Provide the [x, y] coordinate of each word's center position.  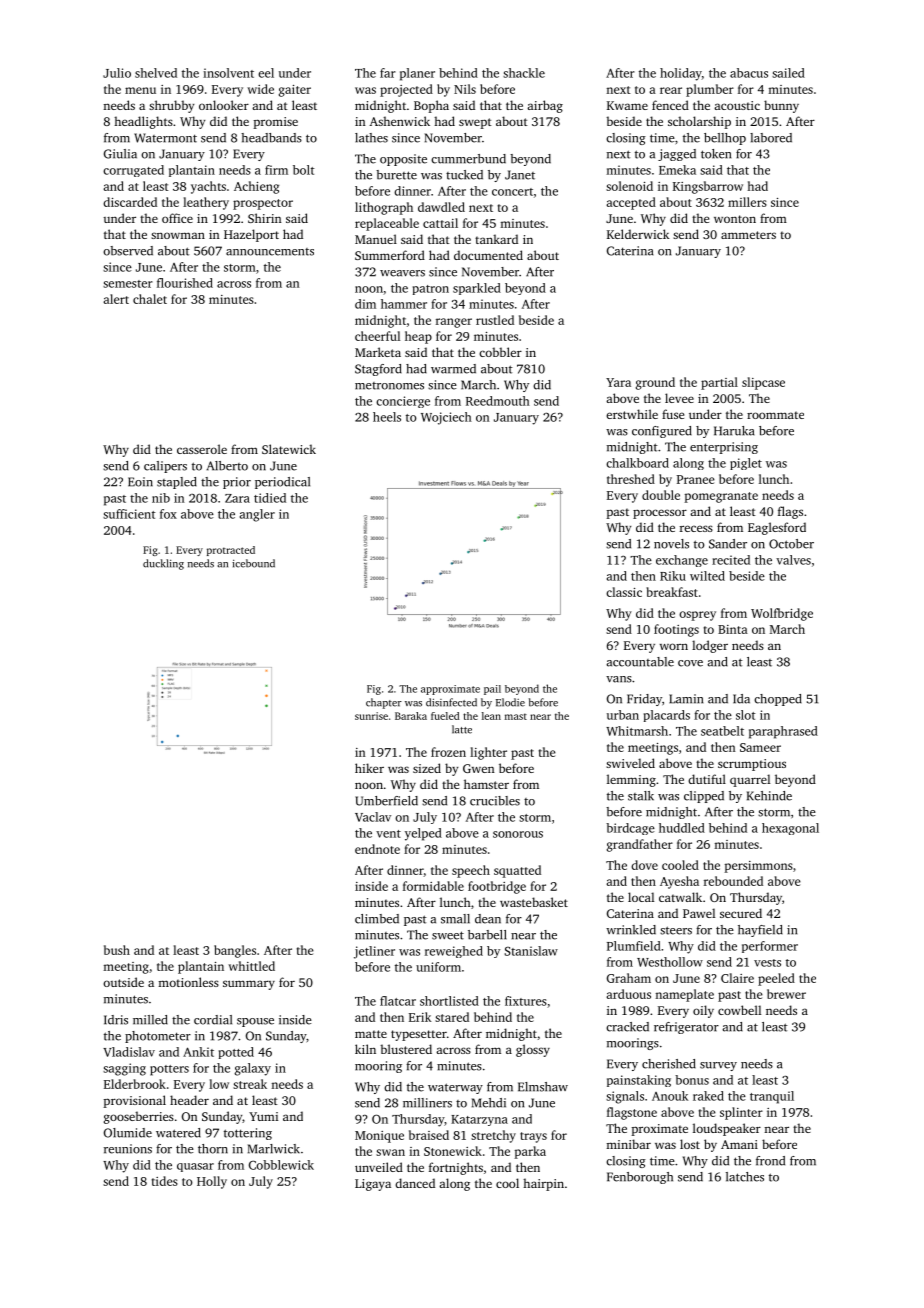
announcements [270, 252]
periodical [282, 483]
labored [771, 138]
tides [165, 1181]
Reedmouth [498, 401]
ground [655, 383]
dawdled [441, 207]
